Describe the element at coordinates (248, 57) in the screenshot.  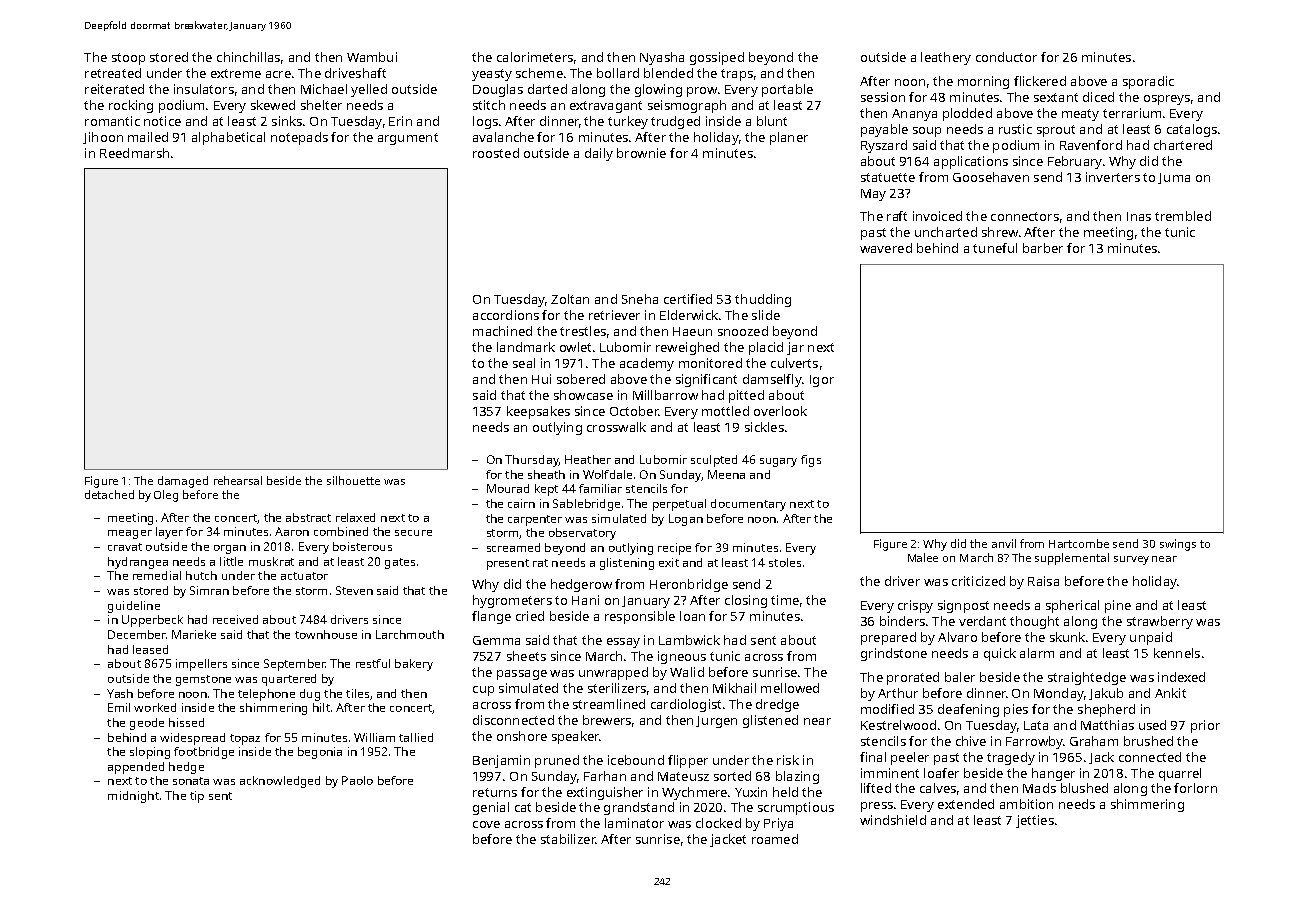
I see `chinchillas` at that location.
